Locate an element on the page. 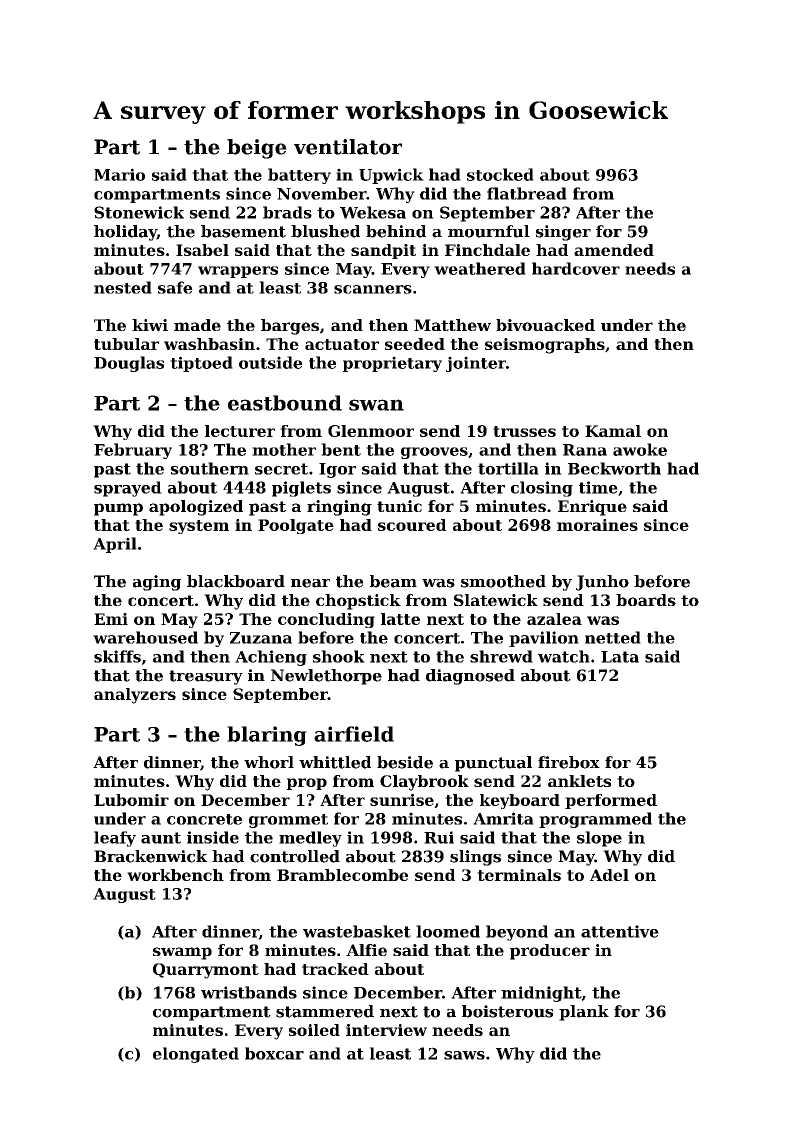  diagnosed is located at coordinates (470, 677).
